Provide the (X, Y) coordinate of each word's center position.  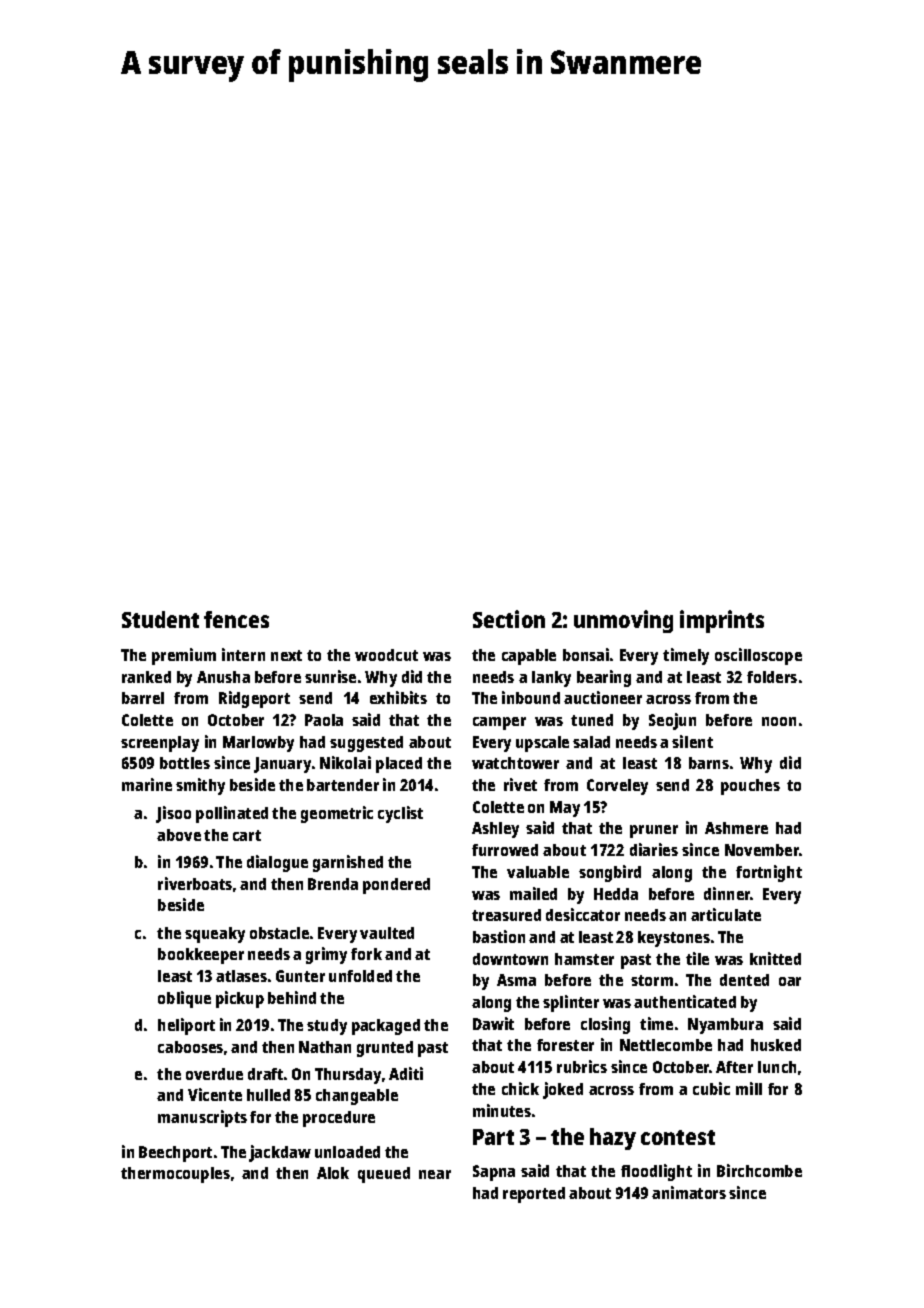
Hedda (616, 894)
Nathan (325, 1047)
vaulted (387, 933)
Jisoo (173, 814)
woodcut (386, 655)
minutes (502, 1110)
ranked (146, 677)
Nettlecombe (666, 1045)
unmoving (623, 621)
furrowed (505, 850)
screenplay (160, 744)
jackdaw (280, 1153)
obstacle (279, 933)
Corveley (617, 787)
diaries (654, 849)
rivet (520, 784)
